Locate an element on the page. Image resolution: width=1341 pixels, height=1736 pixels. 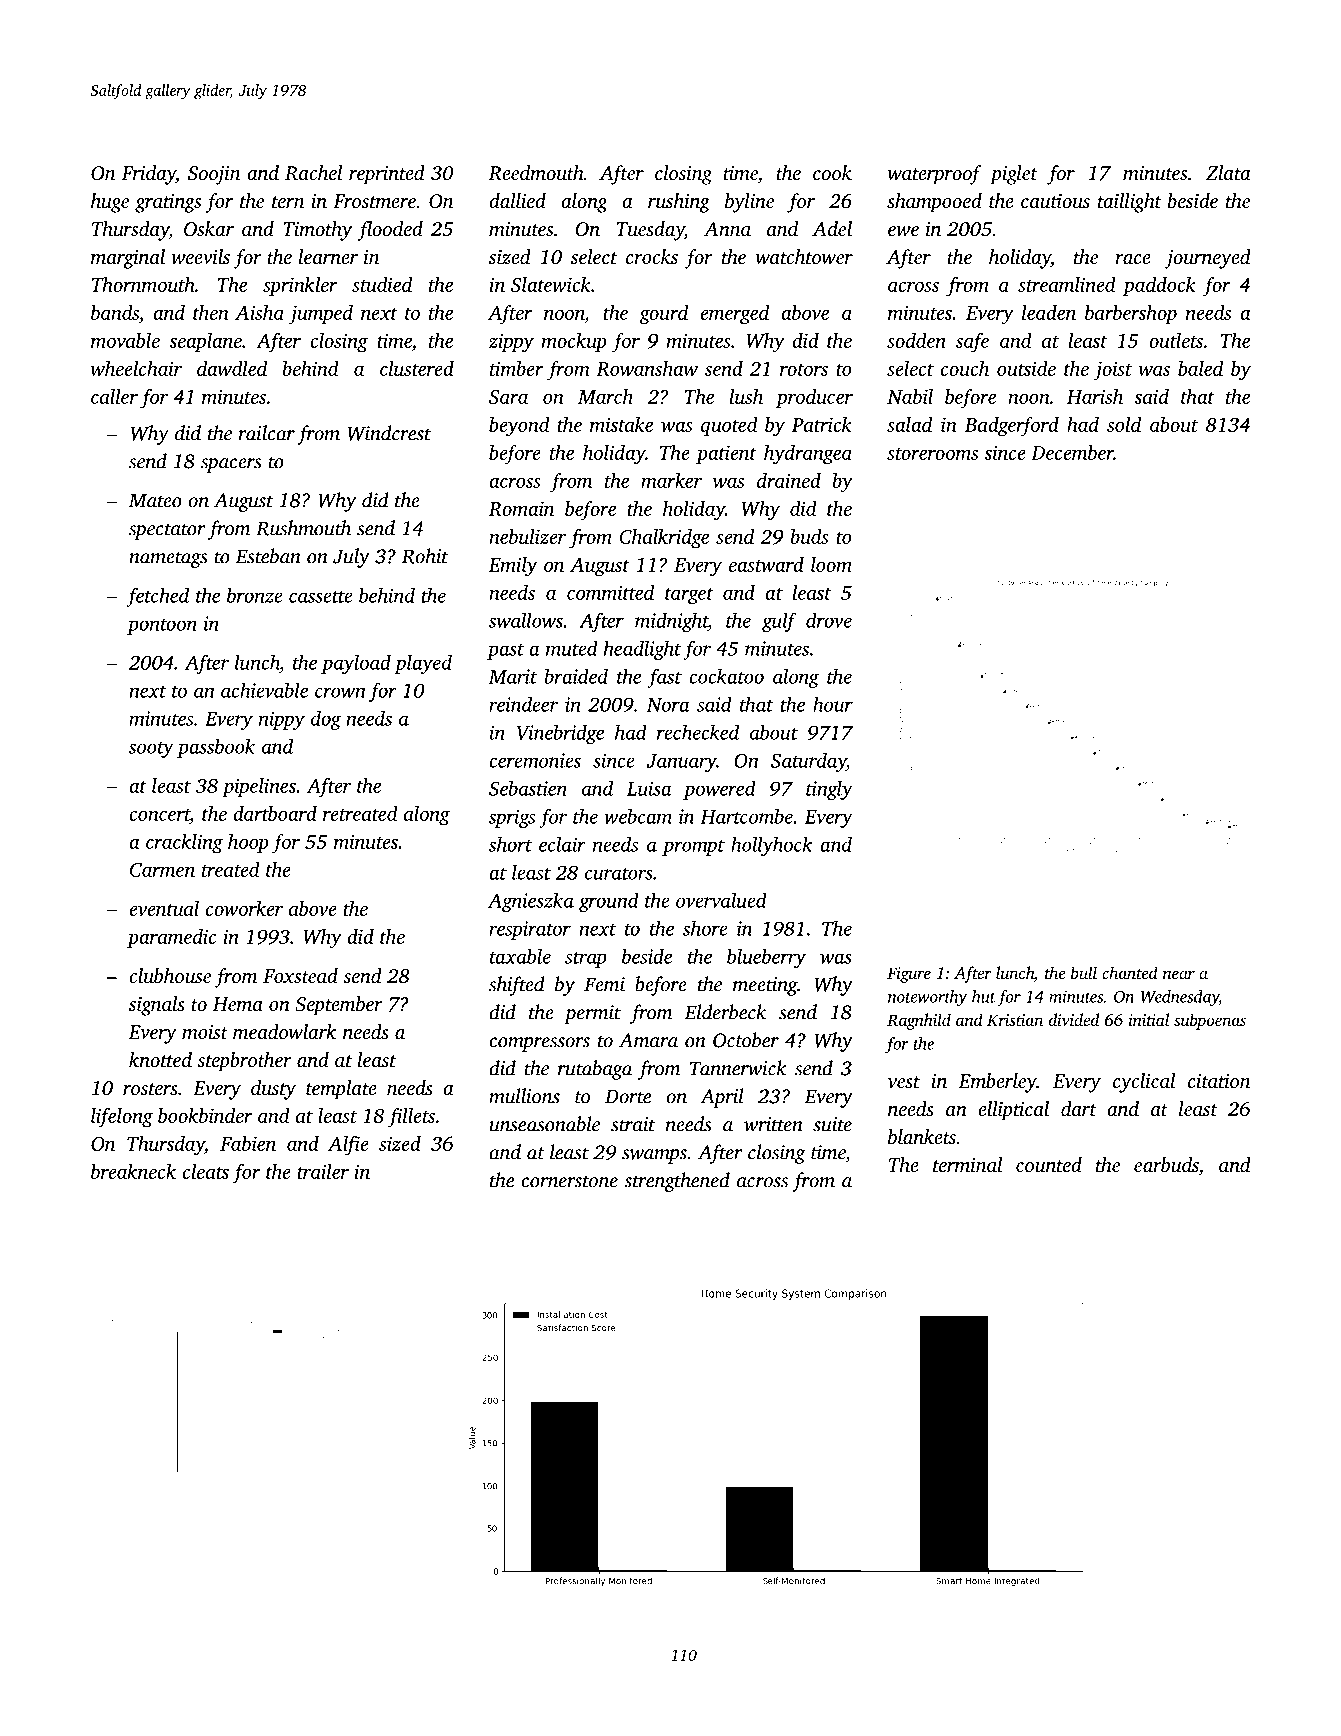
cornerstone is located at coordinates (569, 1181).
